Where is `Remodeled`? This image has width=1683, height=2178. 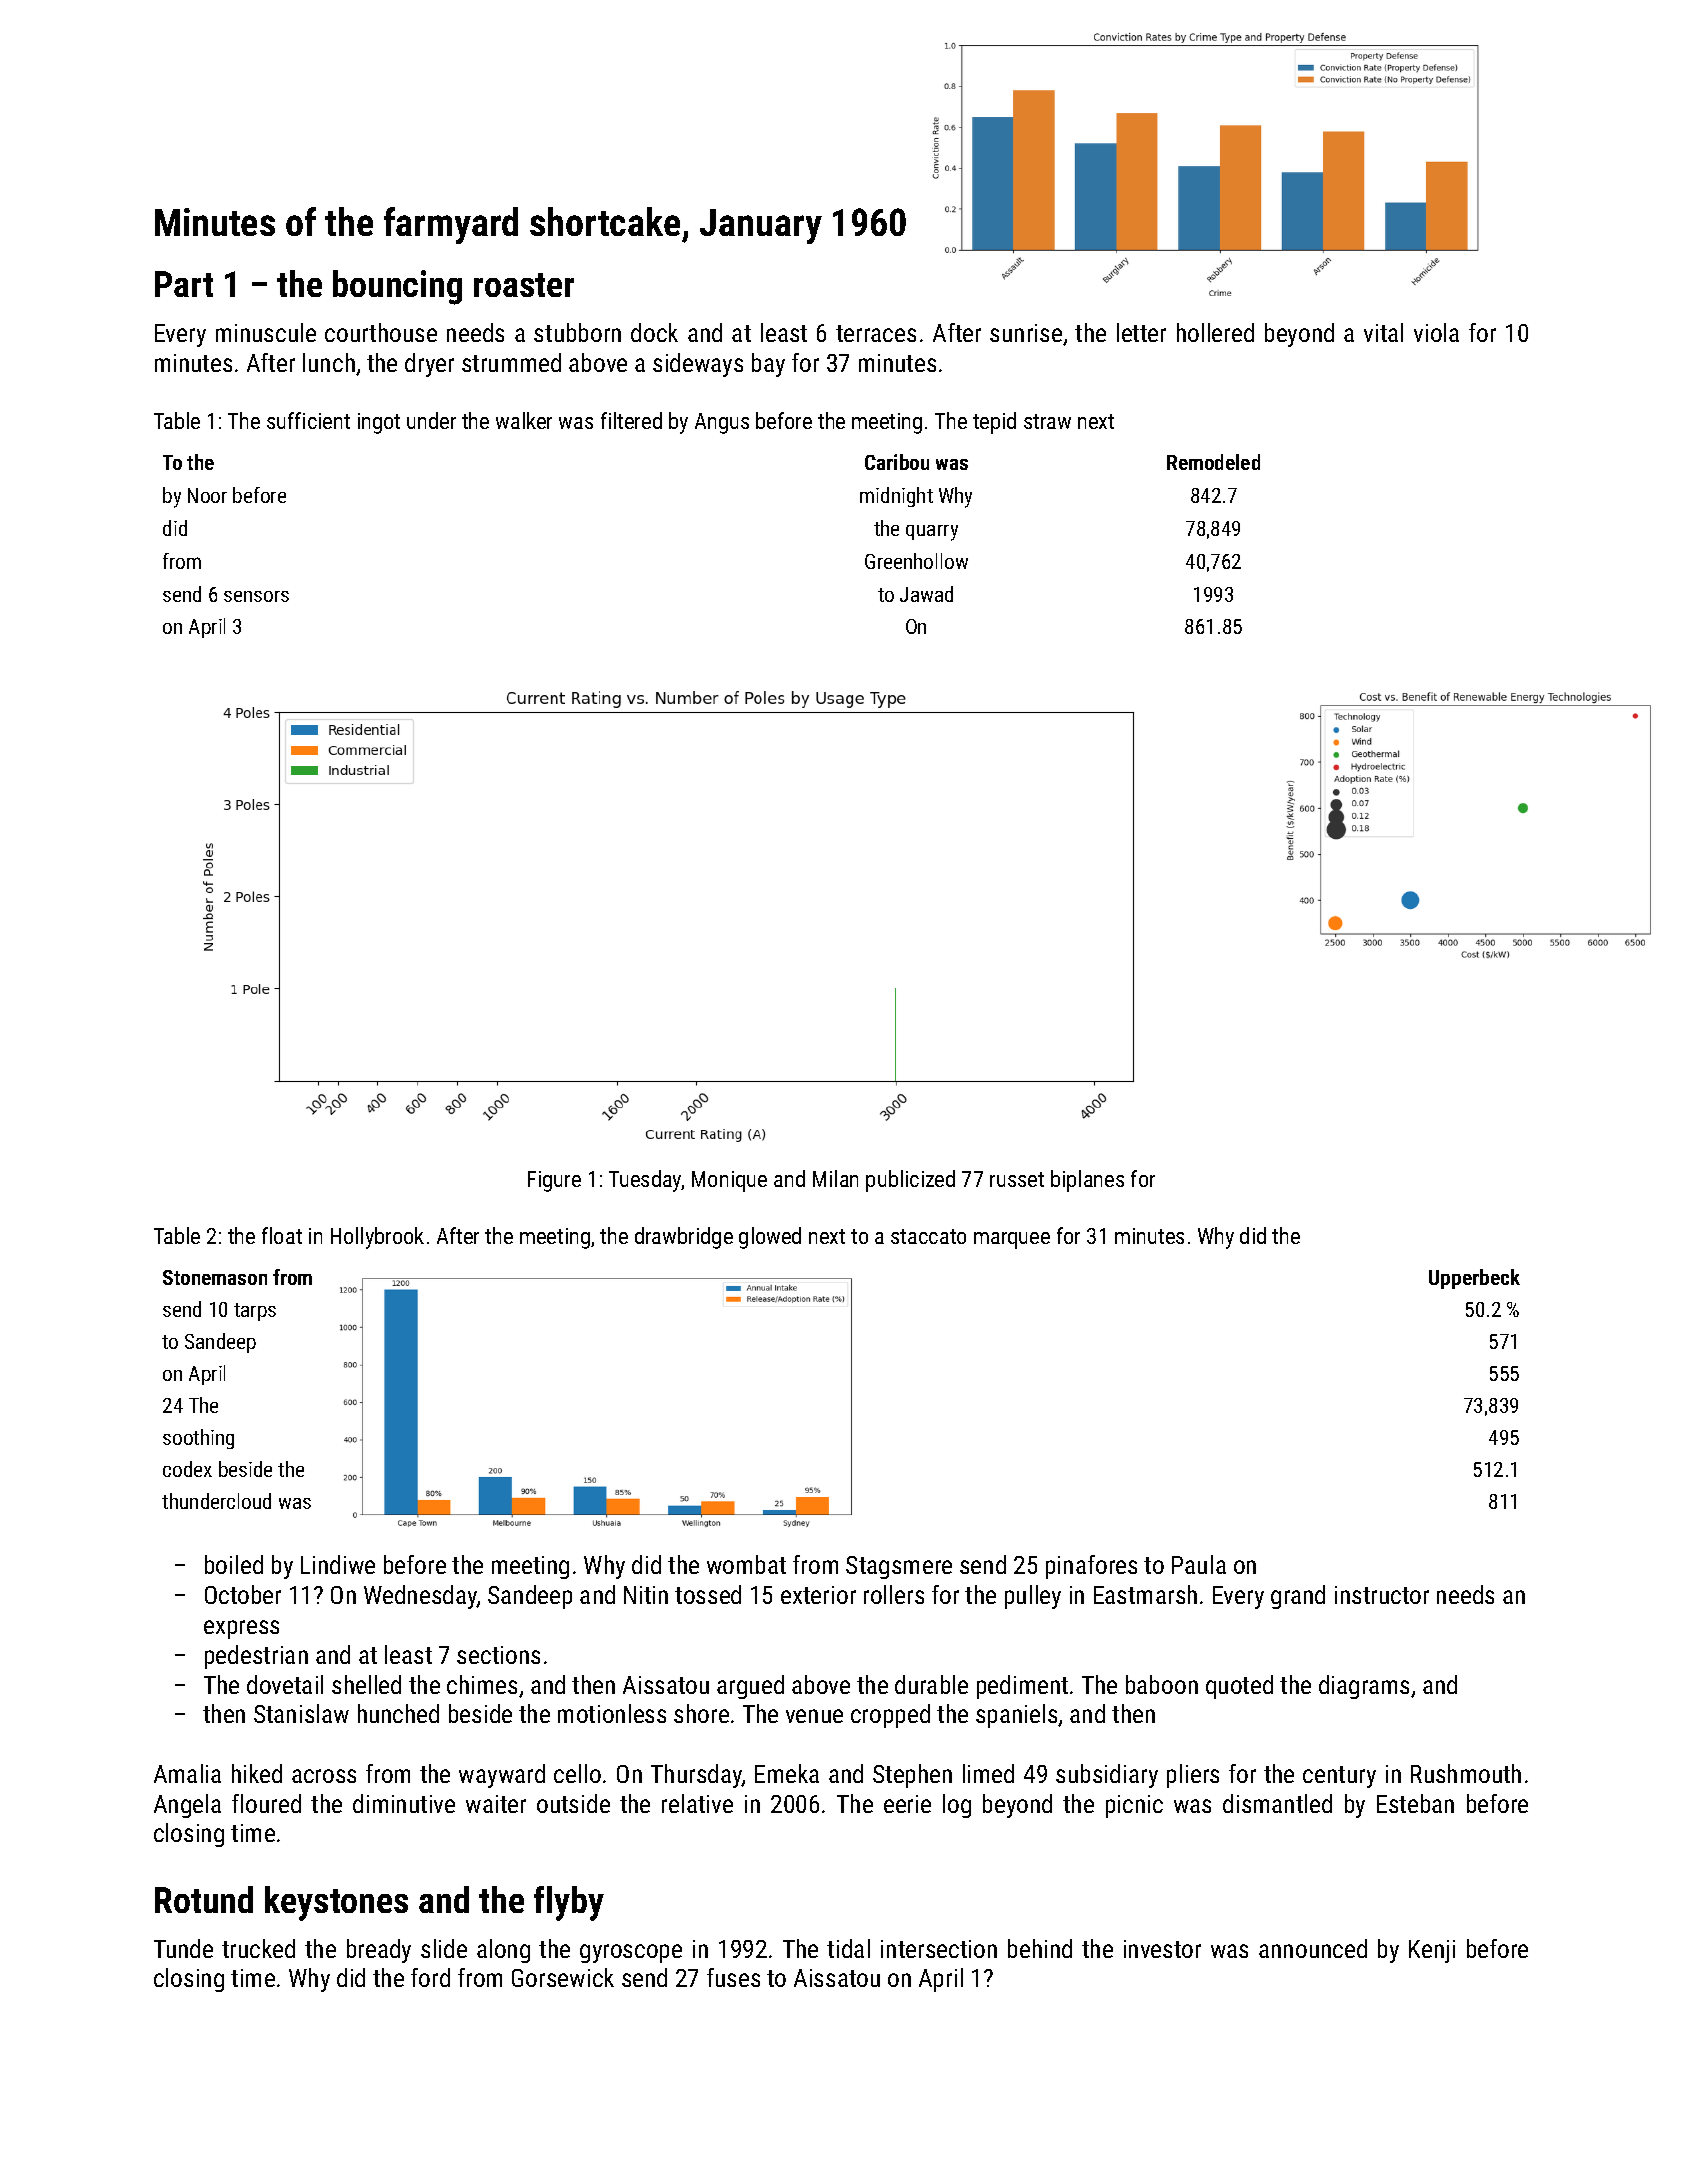
Remodeled is located at coordinates (1213, 462).
